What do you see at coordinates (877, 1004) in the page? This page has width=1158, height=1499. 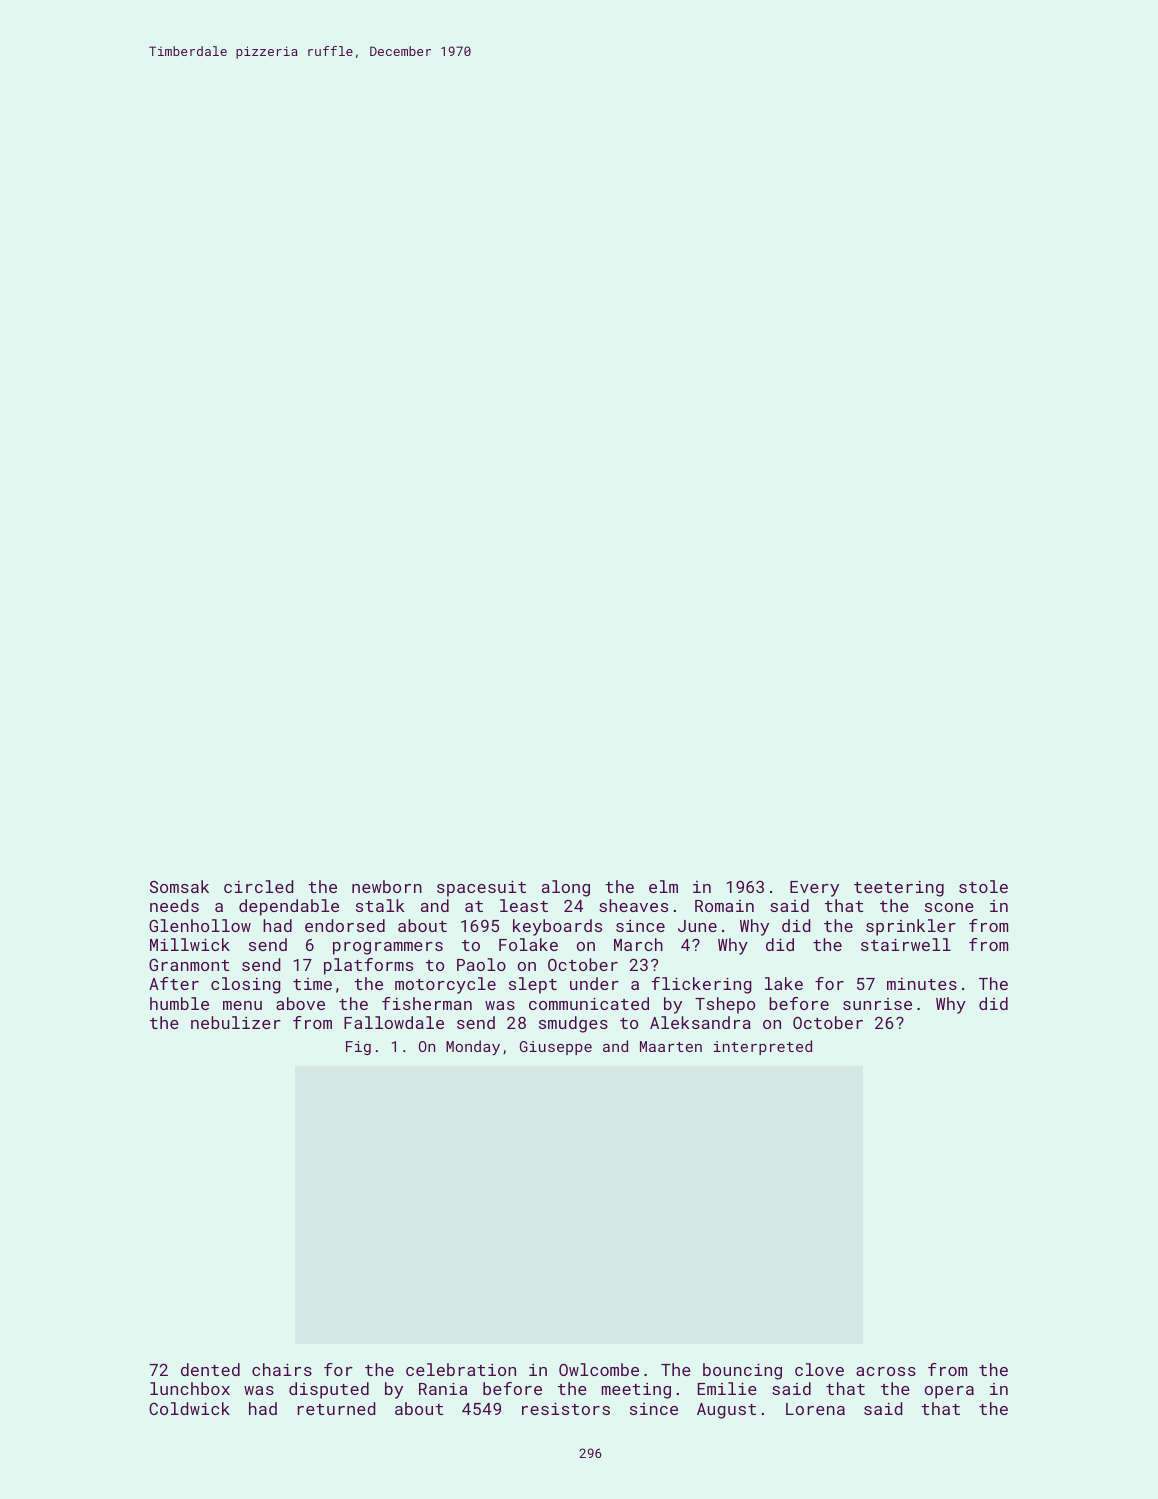 I see `sunrise` at bounding box center [877, 1004].
